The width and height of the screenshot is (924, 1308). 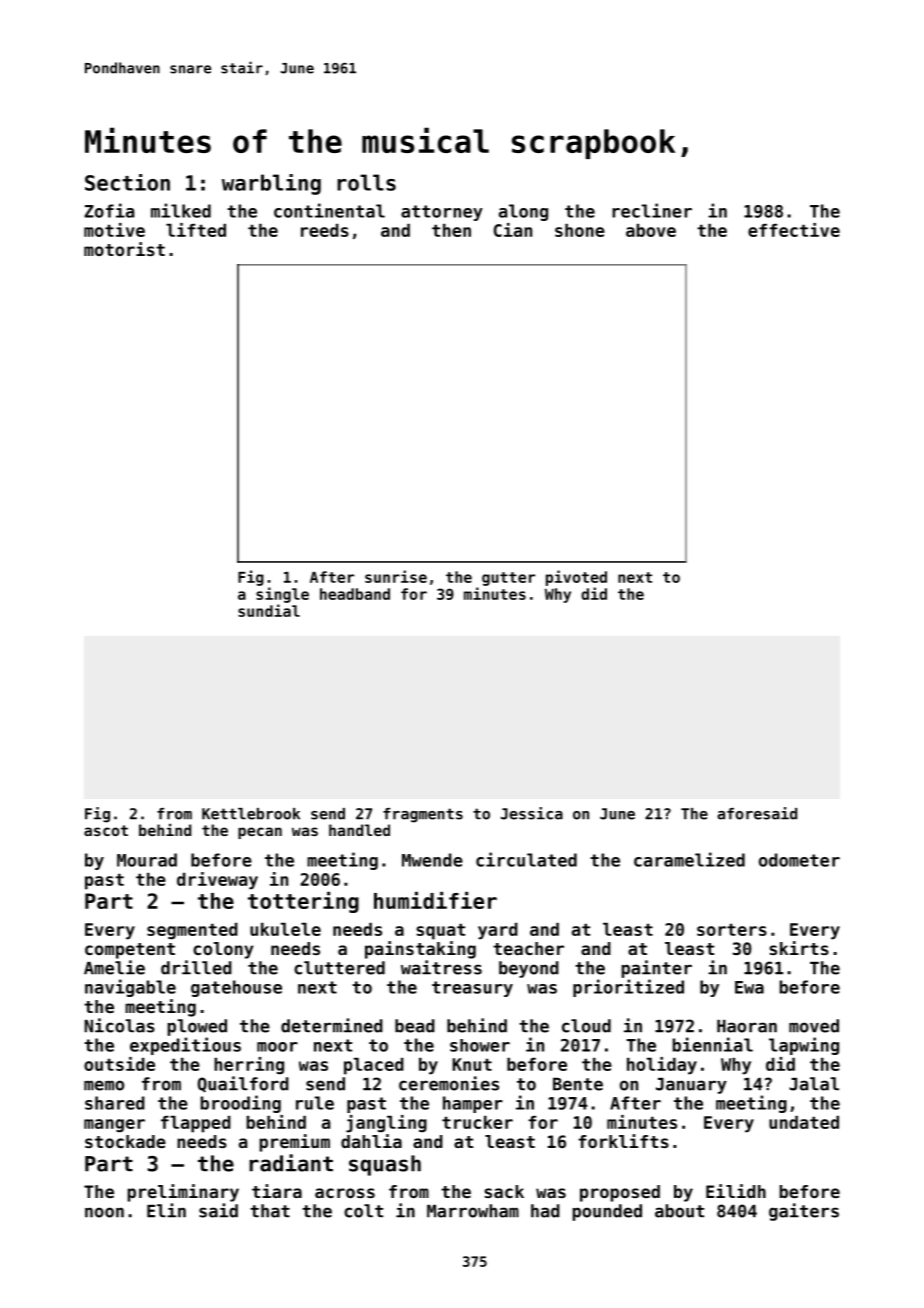 What do you see at coordinates (513, 230) in the screenshot?
I see `Cian` at bounding box center [513, 230].
